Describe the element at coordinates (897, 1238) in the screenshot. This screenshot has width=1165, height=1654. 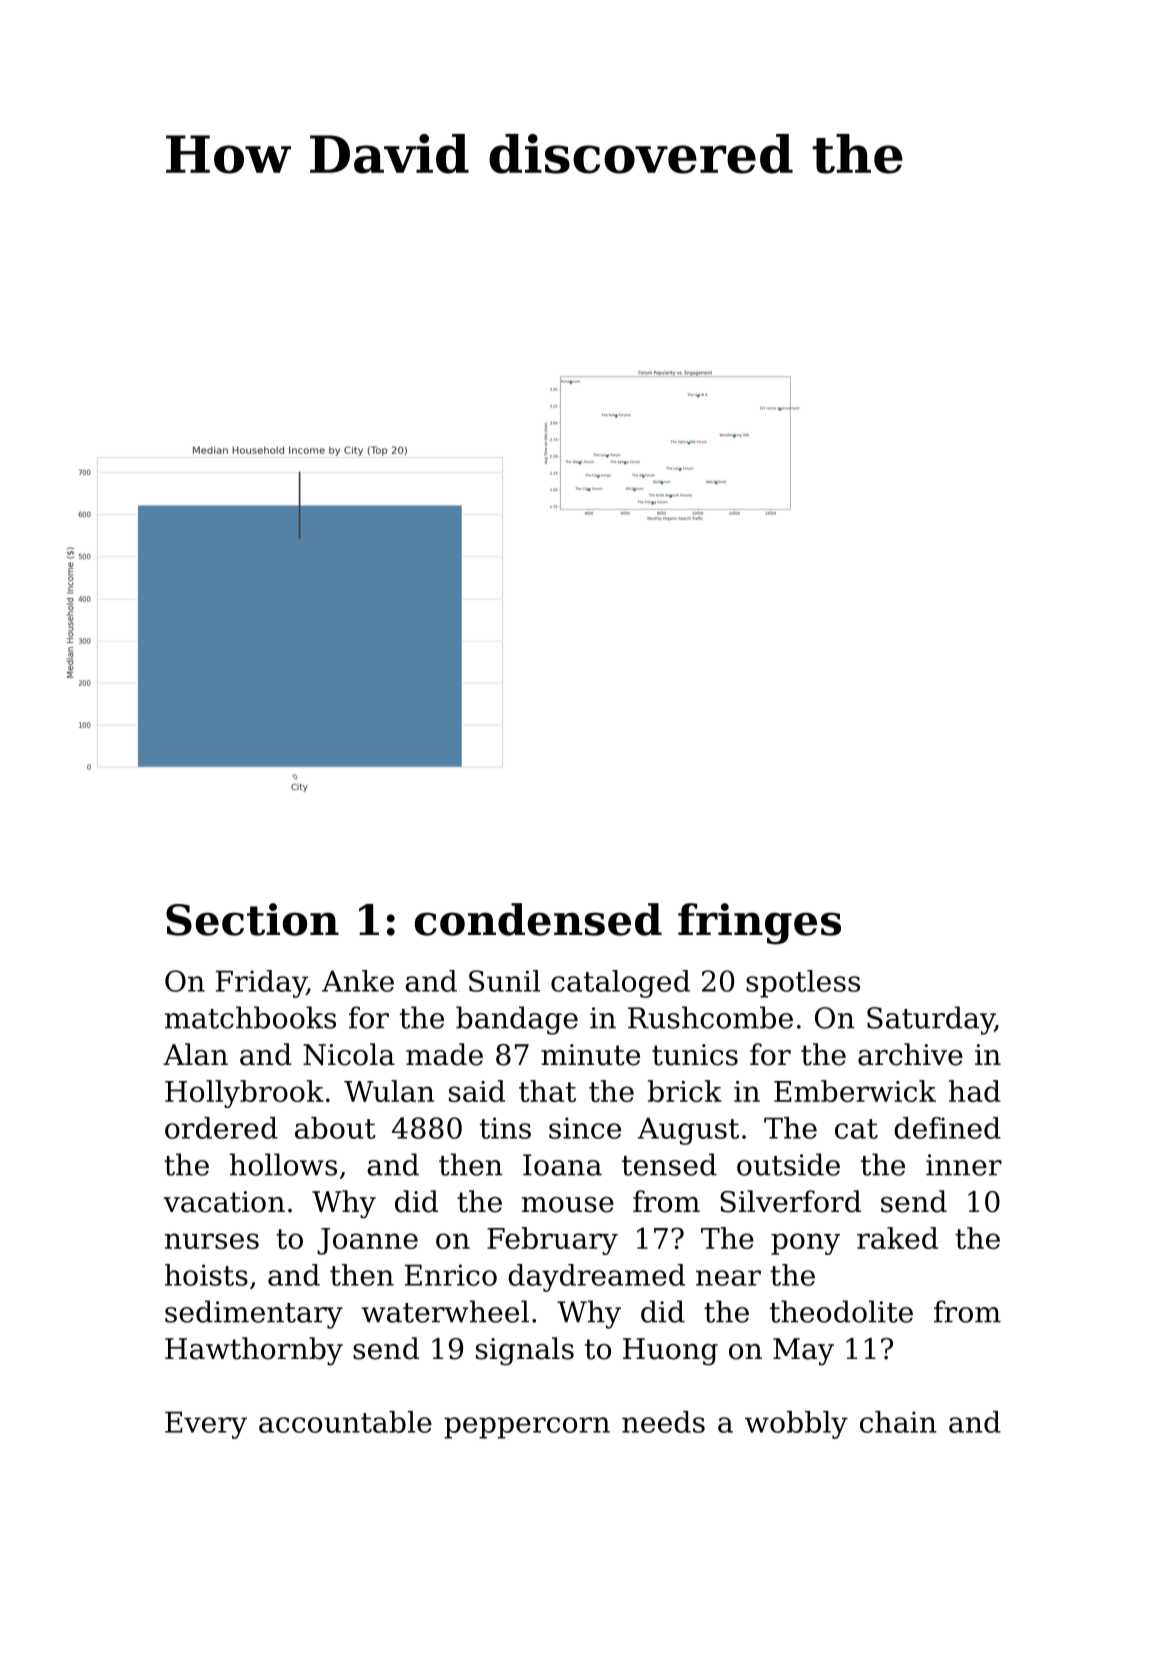
I see `raked` at that location.
